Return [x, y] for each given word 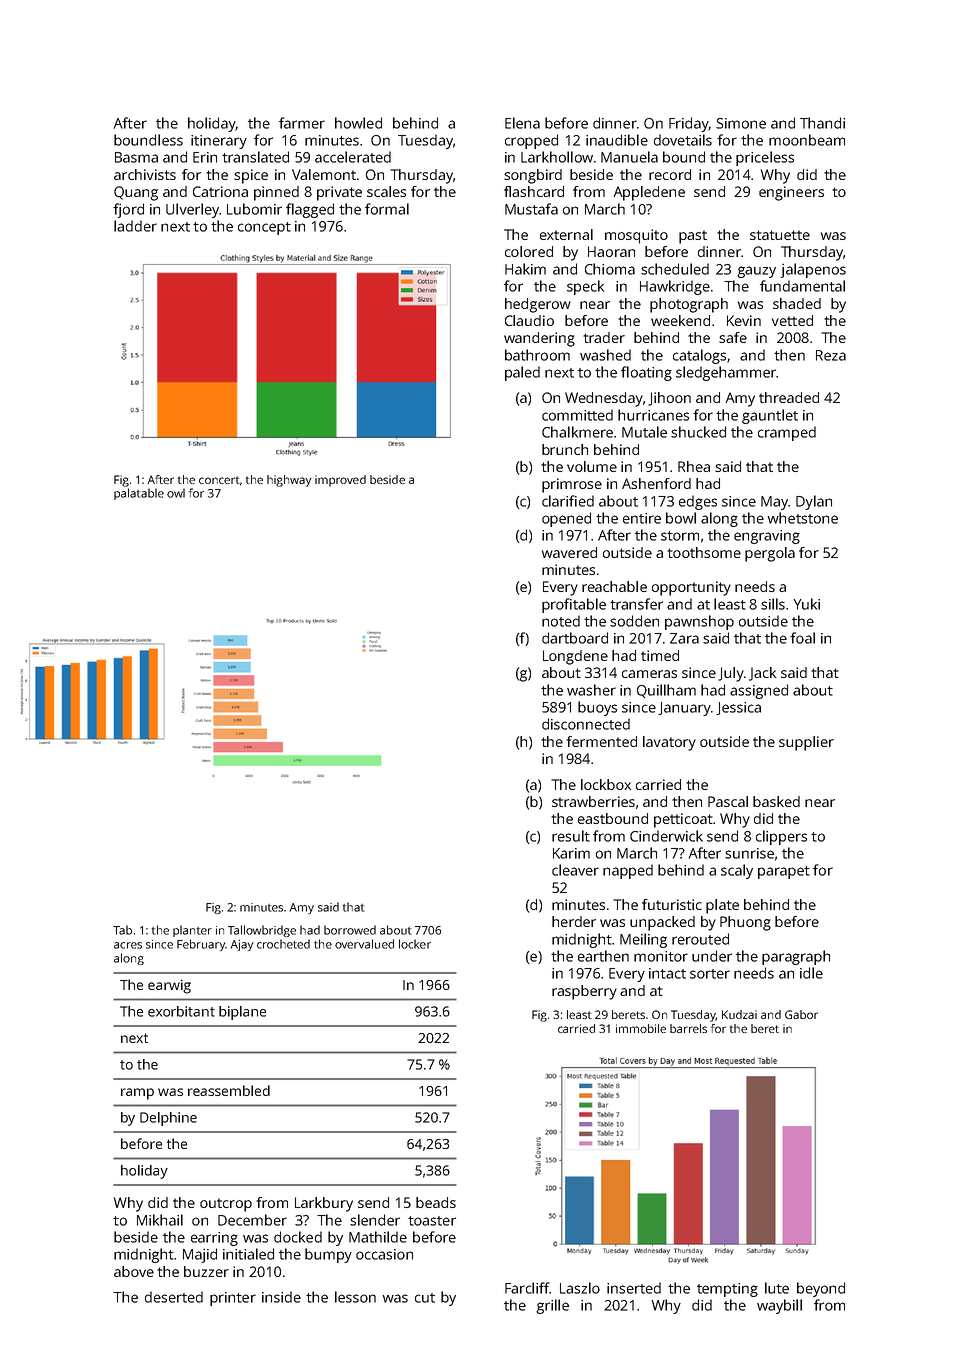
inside [281, 1297]
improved [340, 481]
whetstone [802, 518]
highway [289, 481]
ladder [135, 226]
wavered [569, 552]
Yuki [806, 604]
